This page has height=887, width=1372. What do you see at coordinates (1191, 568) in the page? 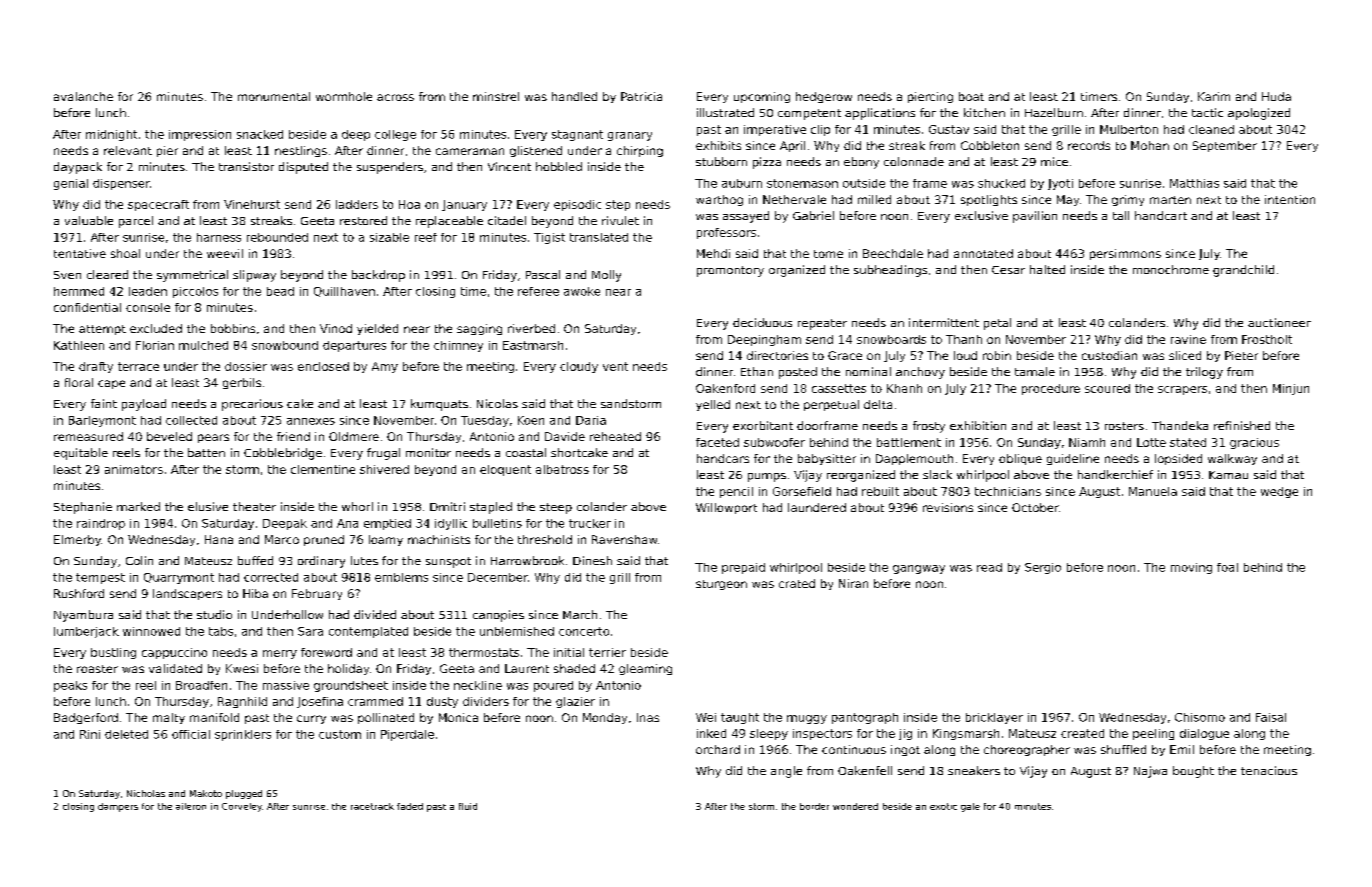
I see `moving` at bounding box center [1191, 568].
